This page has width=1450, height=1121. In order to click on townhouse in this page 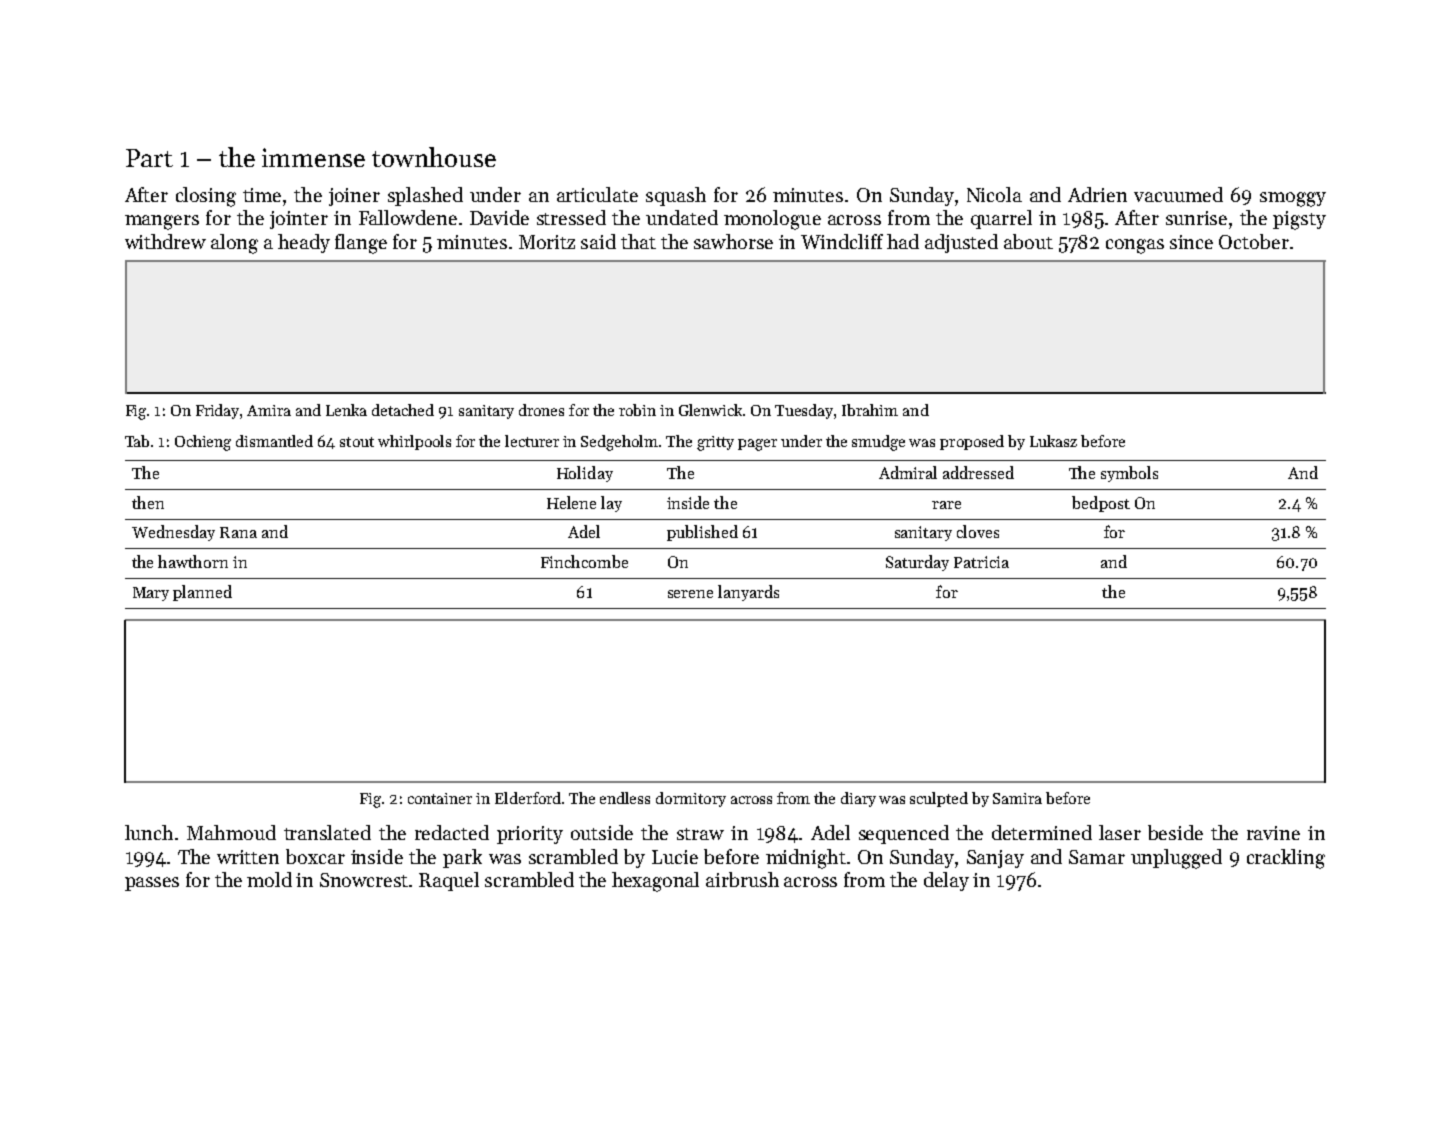, I will do `click(434, 157)`.
